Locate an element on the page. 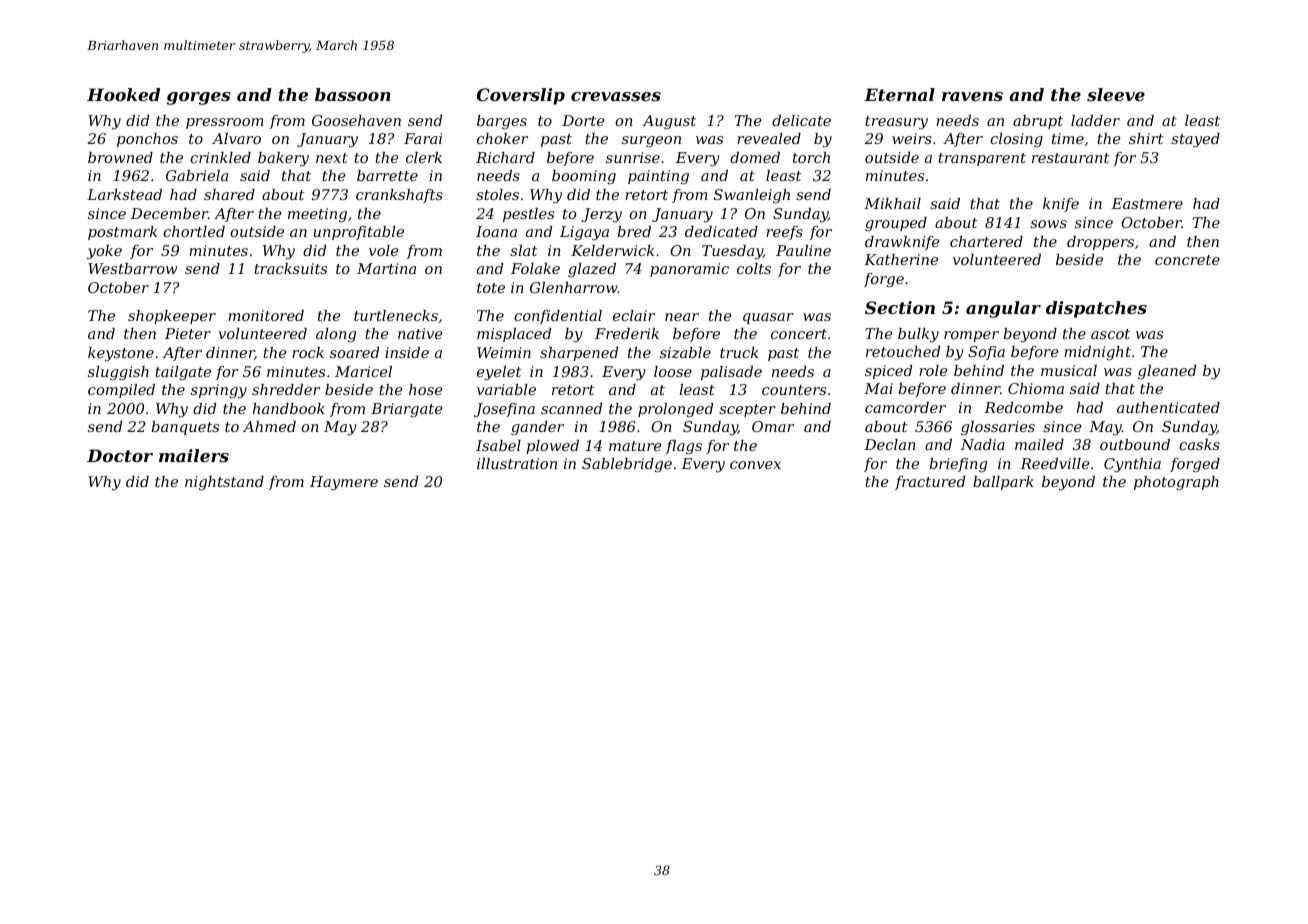 This image has width=1308, height=924. Doctor is located at coordinates (120, 455).
